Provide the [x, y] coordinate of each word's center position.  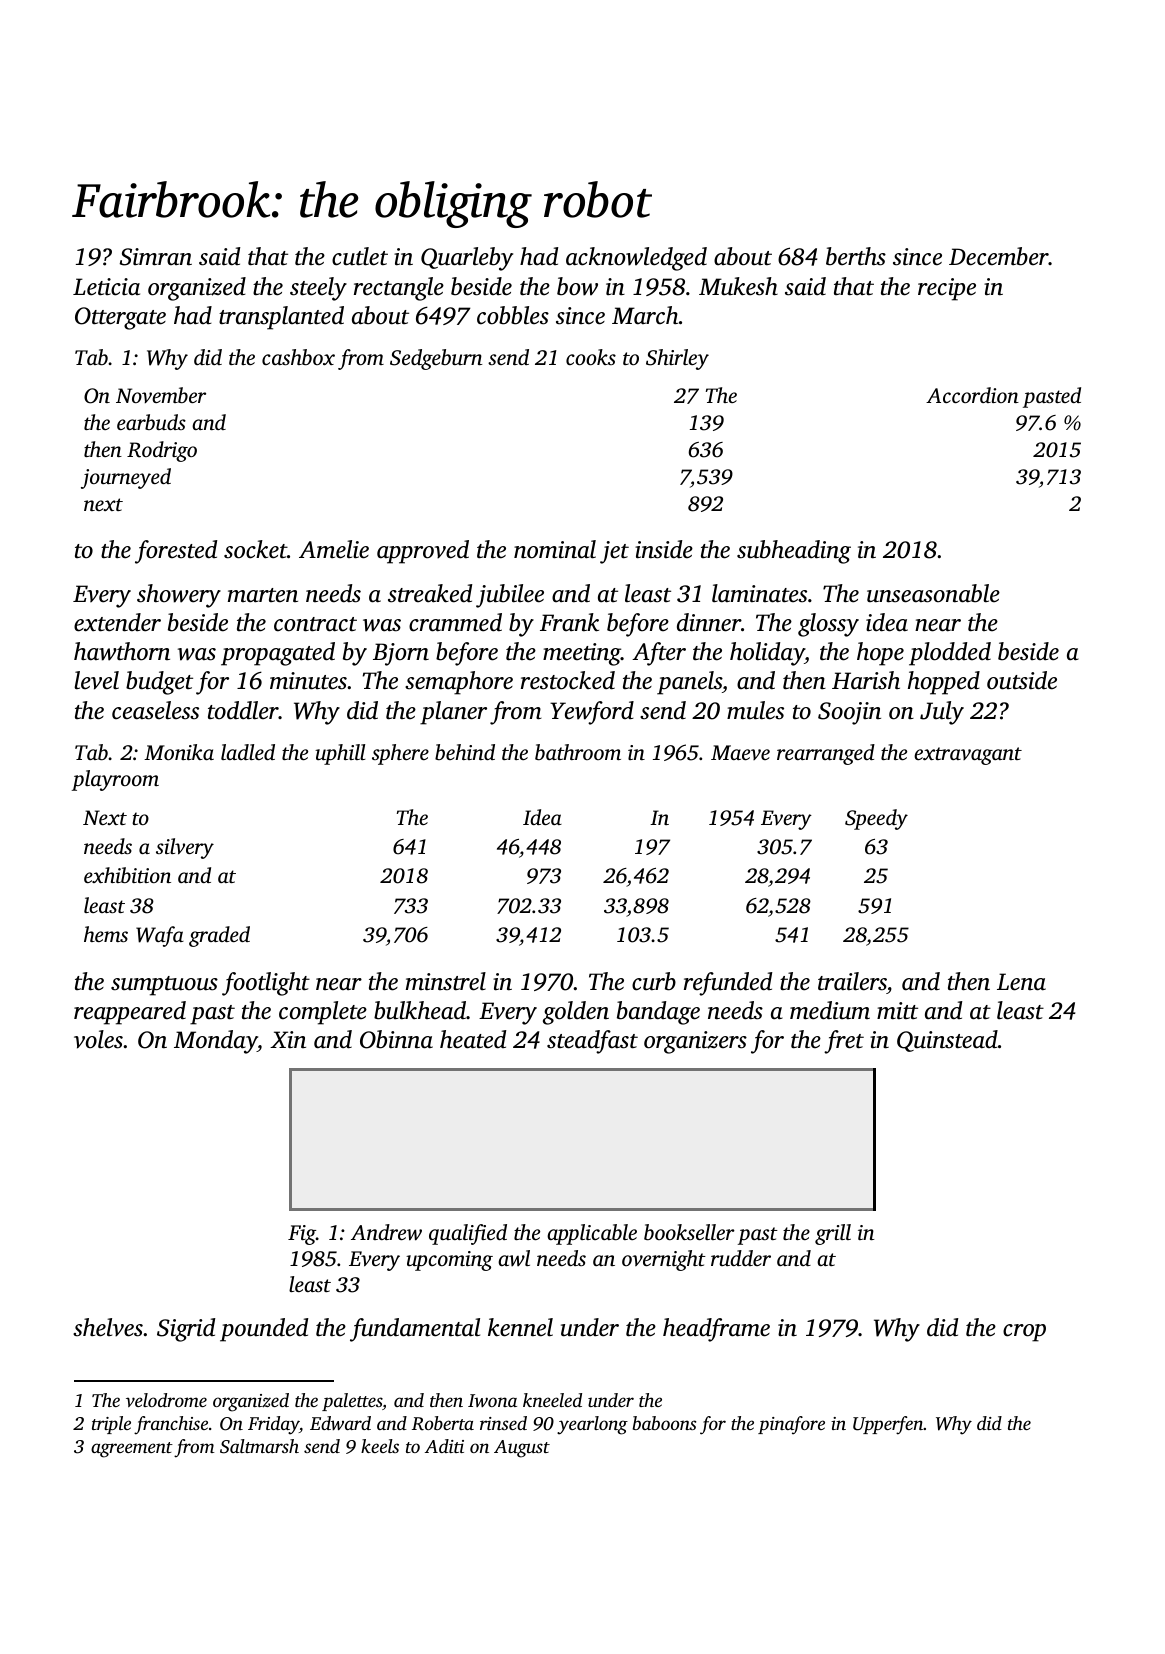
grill [833, 1234]
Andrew [386, 1232]
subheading [794, 552]
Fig [302, 1235]
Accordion [972, 395]
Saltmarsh [259, 1446]
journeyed [126, 478]
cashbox [298, 357]
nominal [555, 549]
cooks [591, 357]
